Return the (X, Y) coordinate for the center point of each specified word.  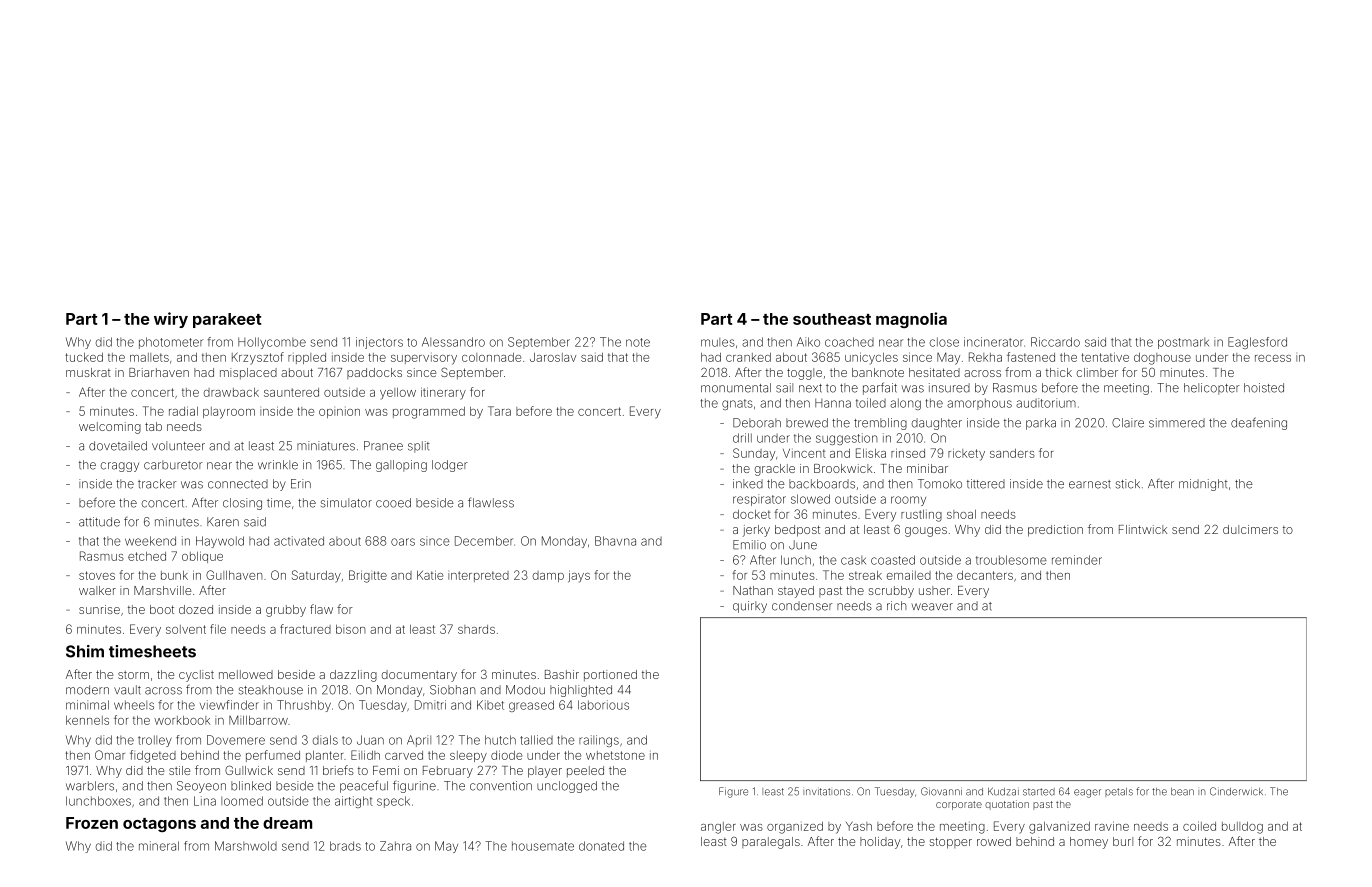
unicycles (871, 358)
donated (601, 846)
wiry (171, 320)
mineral (159, 846)
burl (1123, 841)
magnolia (911, 320)
